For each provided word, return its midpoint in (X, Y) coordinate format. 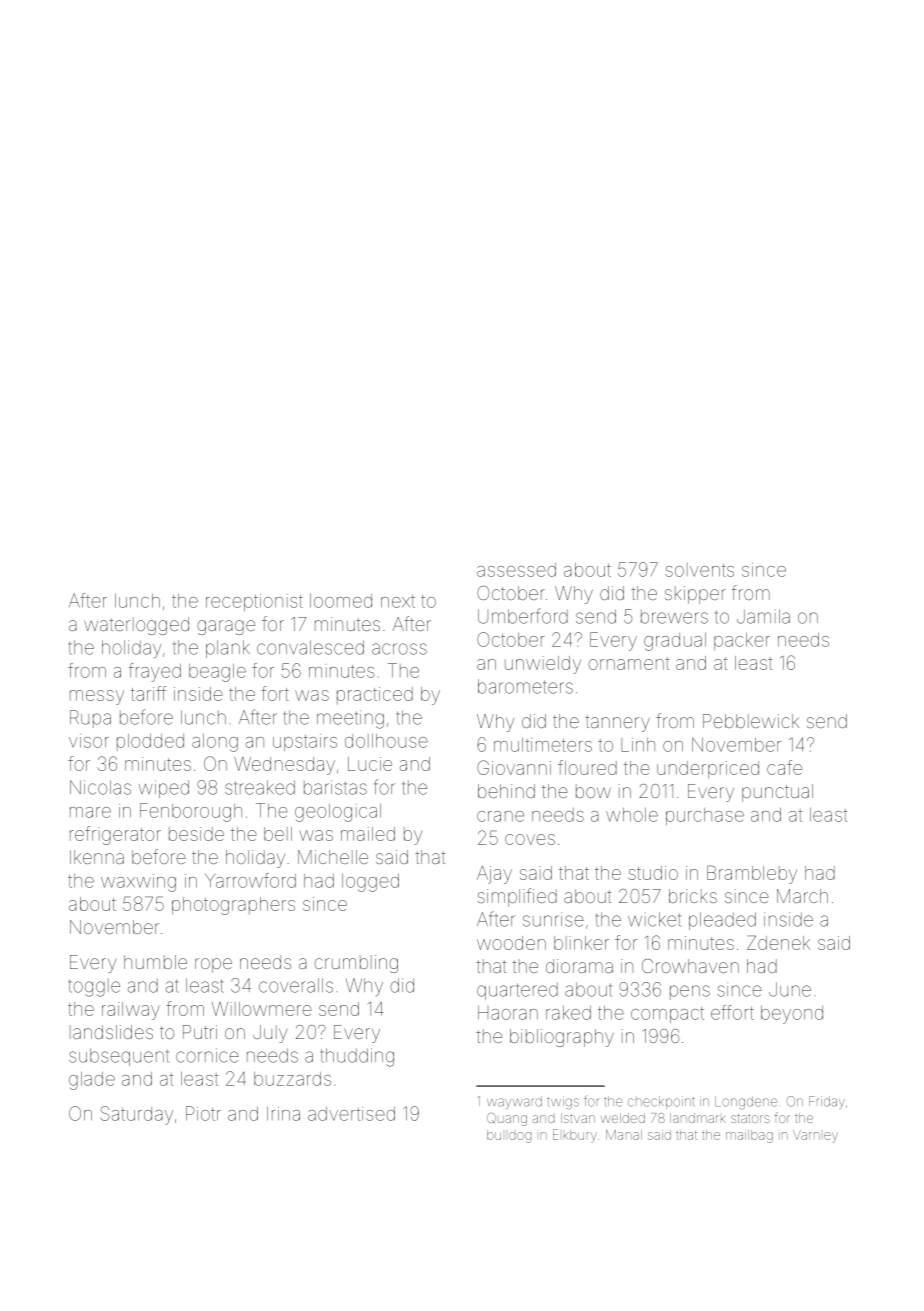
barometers (525, 686)
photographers (233, 906)
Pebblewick (751, 721)
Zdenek (778, 942)
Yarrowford (250, 880)
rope (213, 965)
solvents (699, 570)
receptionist (254, 602)
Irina (283, 1114)
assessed (516, 570)
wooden (511, 943)
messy (97, 697)
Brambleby (752, 874)
